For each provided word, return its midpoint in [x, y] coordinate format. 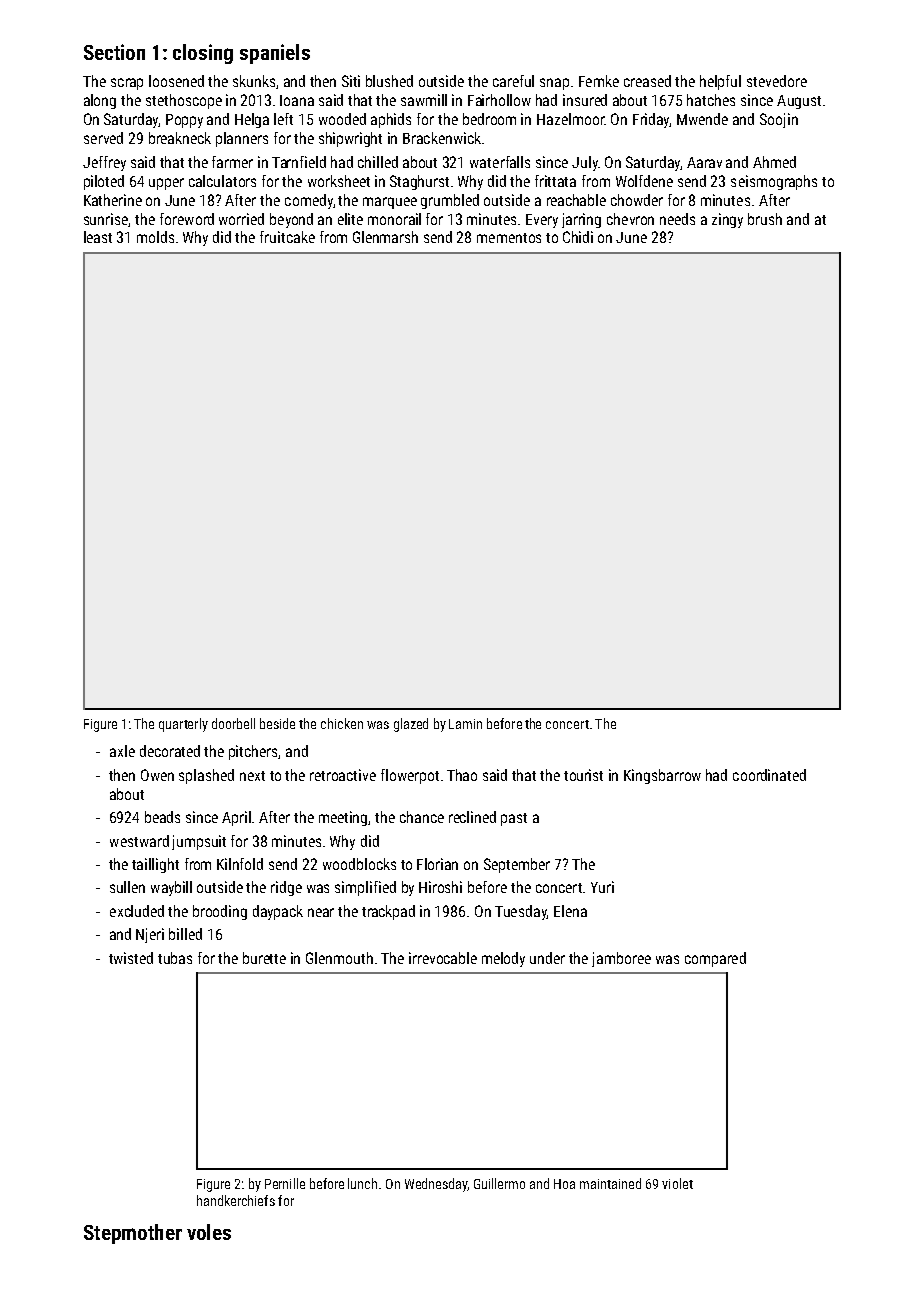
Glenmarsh [385, 237]
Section [114, 52]
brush [765, 219]
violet [677, 1183]
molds [155, 237]
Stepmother [133, 1234]
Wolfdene [644, 181]
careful [513, 81]
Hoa [564, 1184]
